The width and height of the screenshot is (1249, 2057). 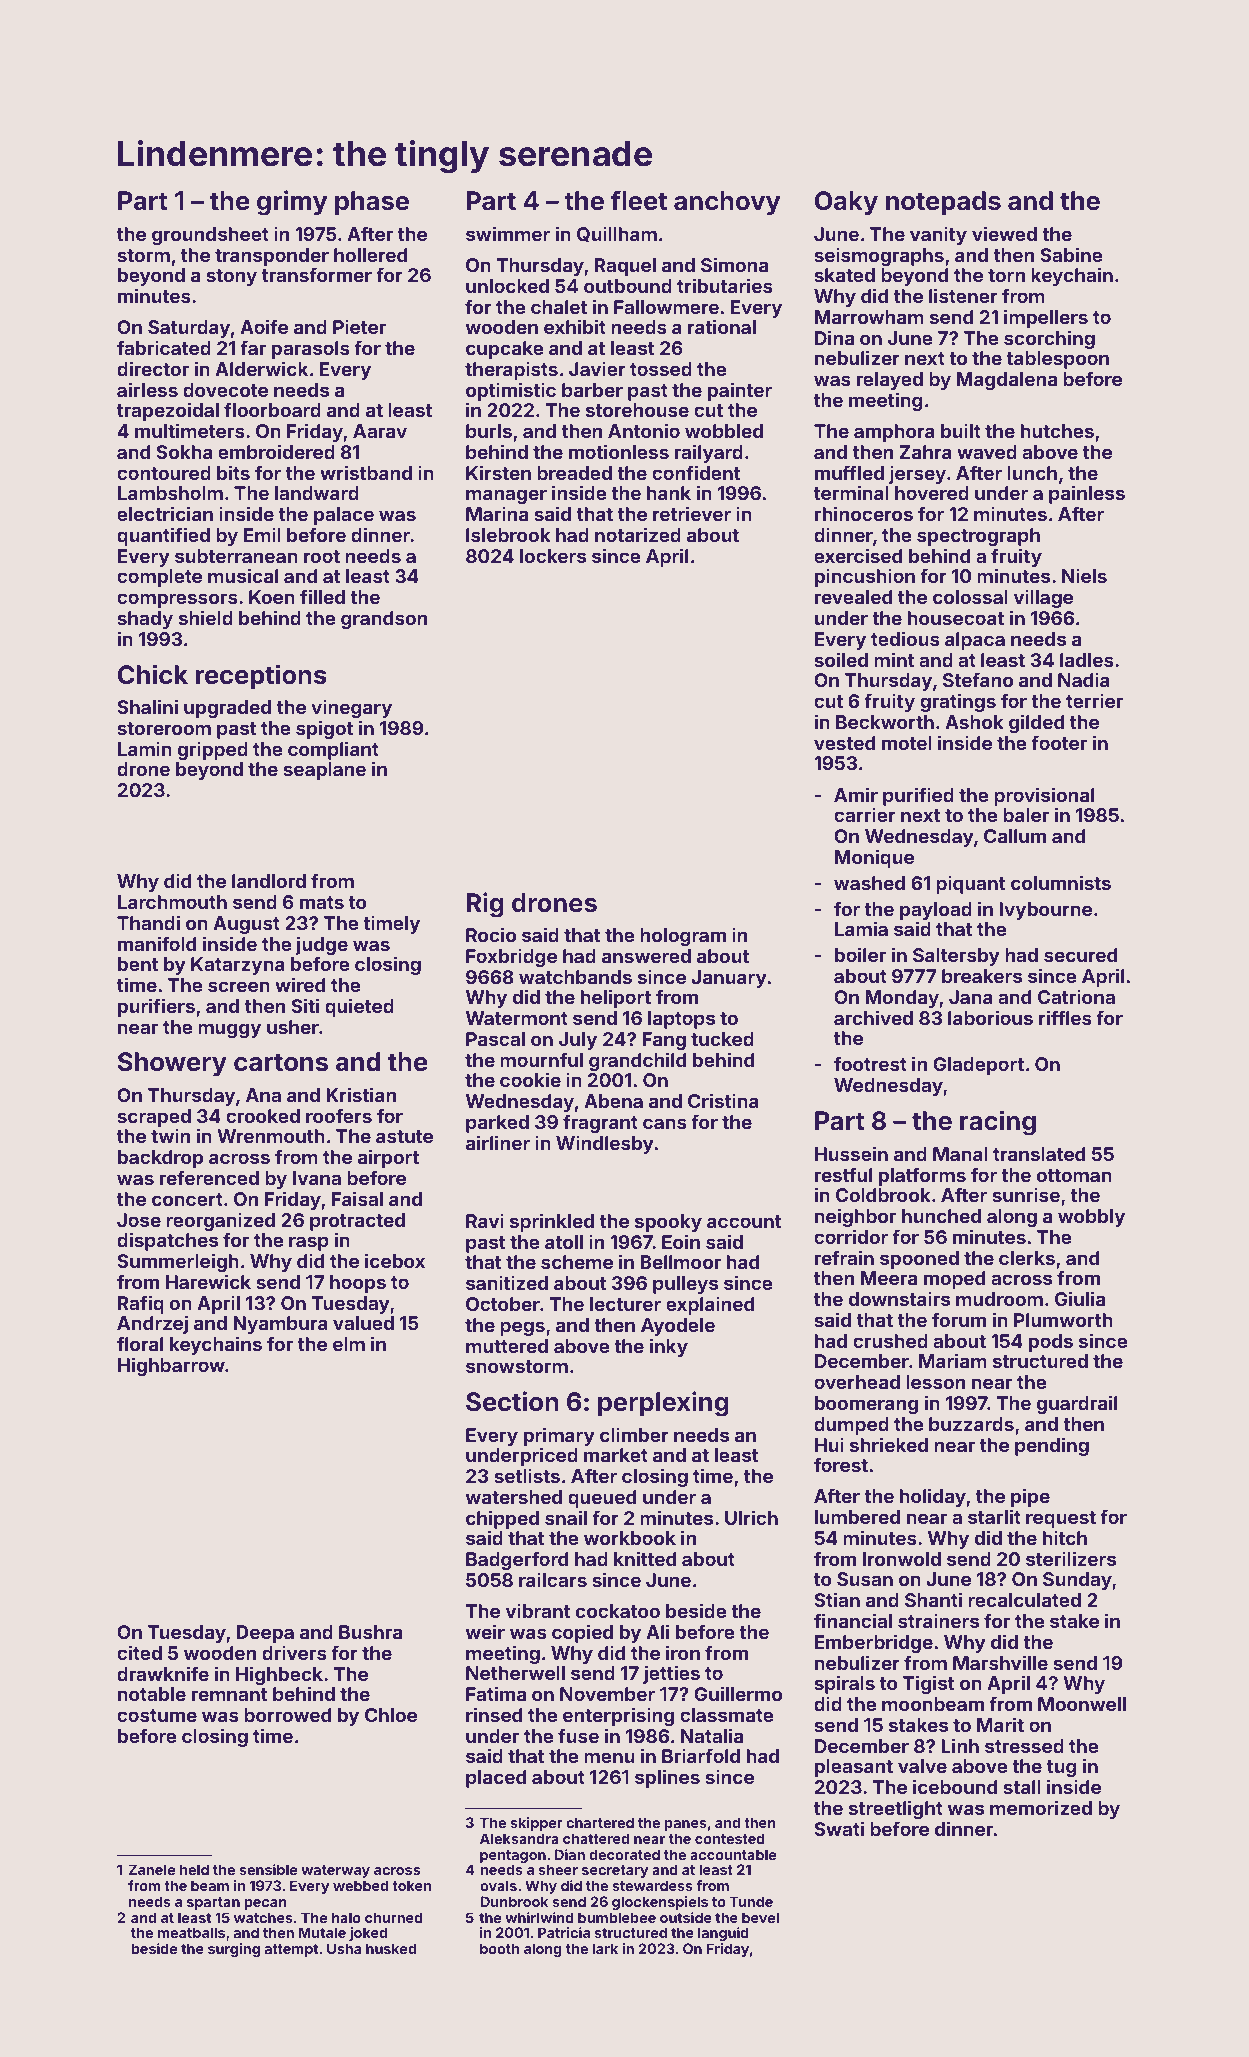 What do you see at coordinates (1077, 1404) in the screenshot?
I see `guardrail` at bounding box center [1077, 1404].
